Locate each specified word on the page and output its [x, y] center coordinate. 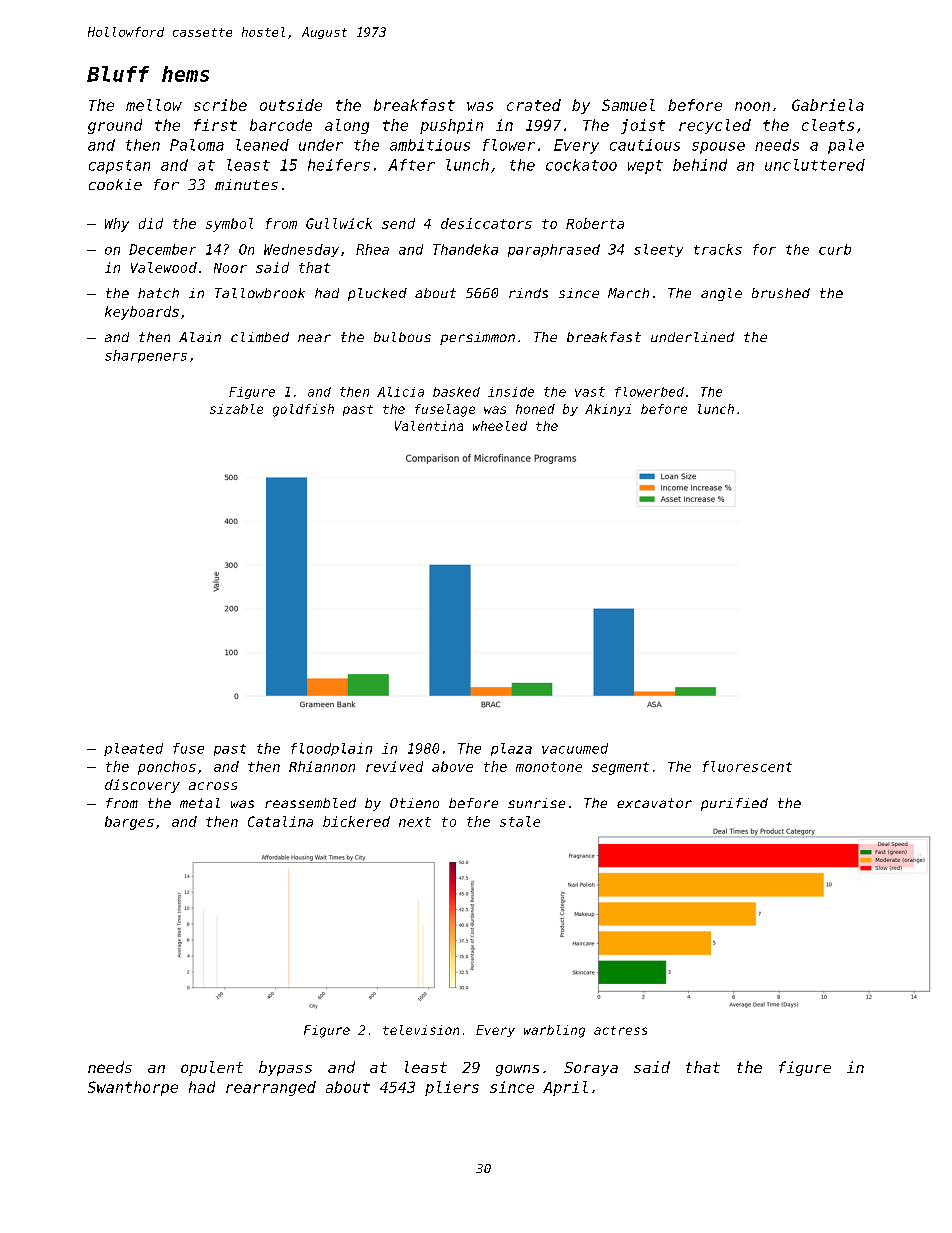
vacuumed [575, 748]
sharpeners [146, 356]
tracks [718, 249]
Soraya [591, 1069]
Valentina [429, 426]
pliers [452, 1088]
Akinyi [608, 410]
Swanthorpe [133, 1088]
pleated [133, 749]
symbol [229, 225]
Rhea [372, 249]
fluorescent [747, 766]
